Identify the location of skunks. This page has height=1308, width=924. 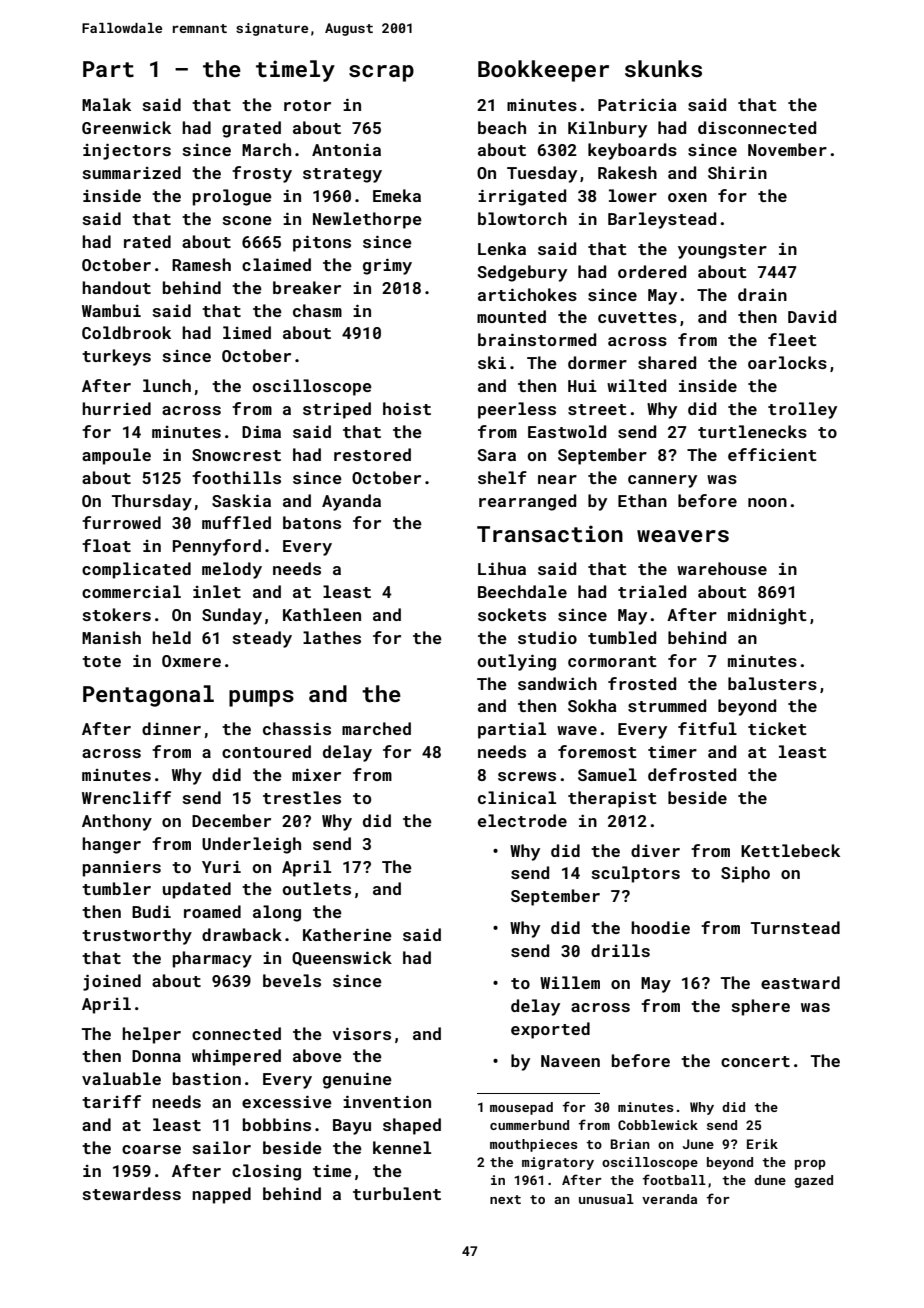
(663, 68).
